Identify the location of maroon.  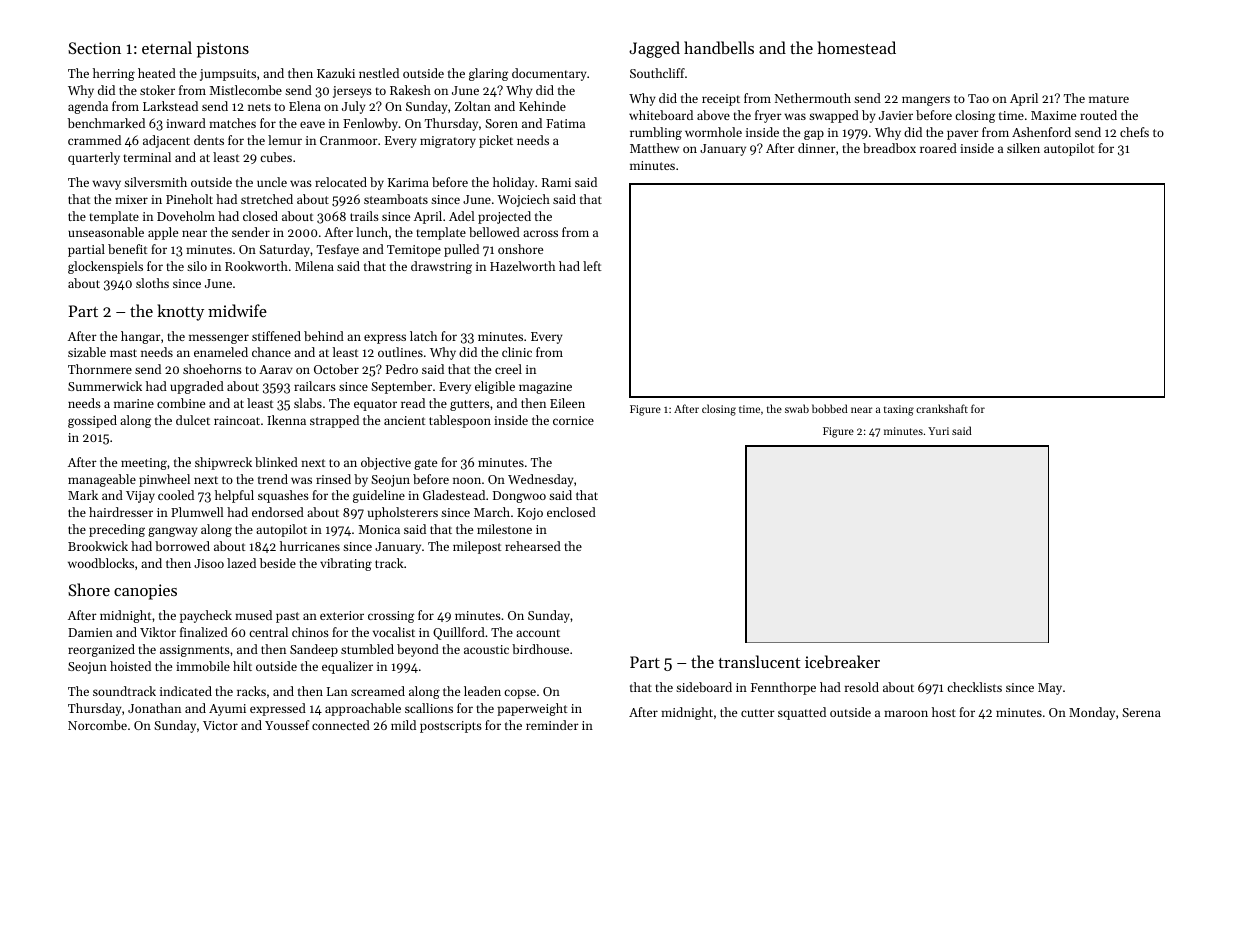
(906, 713).
